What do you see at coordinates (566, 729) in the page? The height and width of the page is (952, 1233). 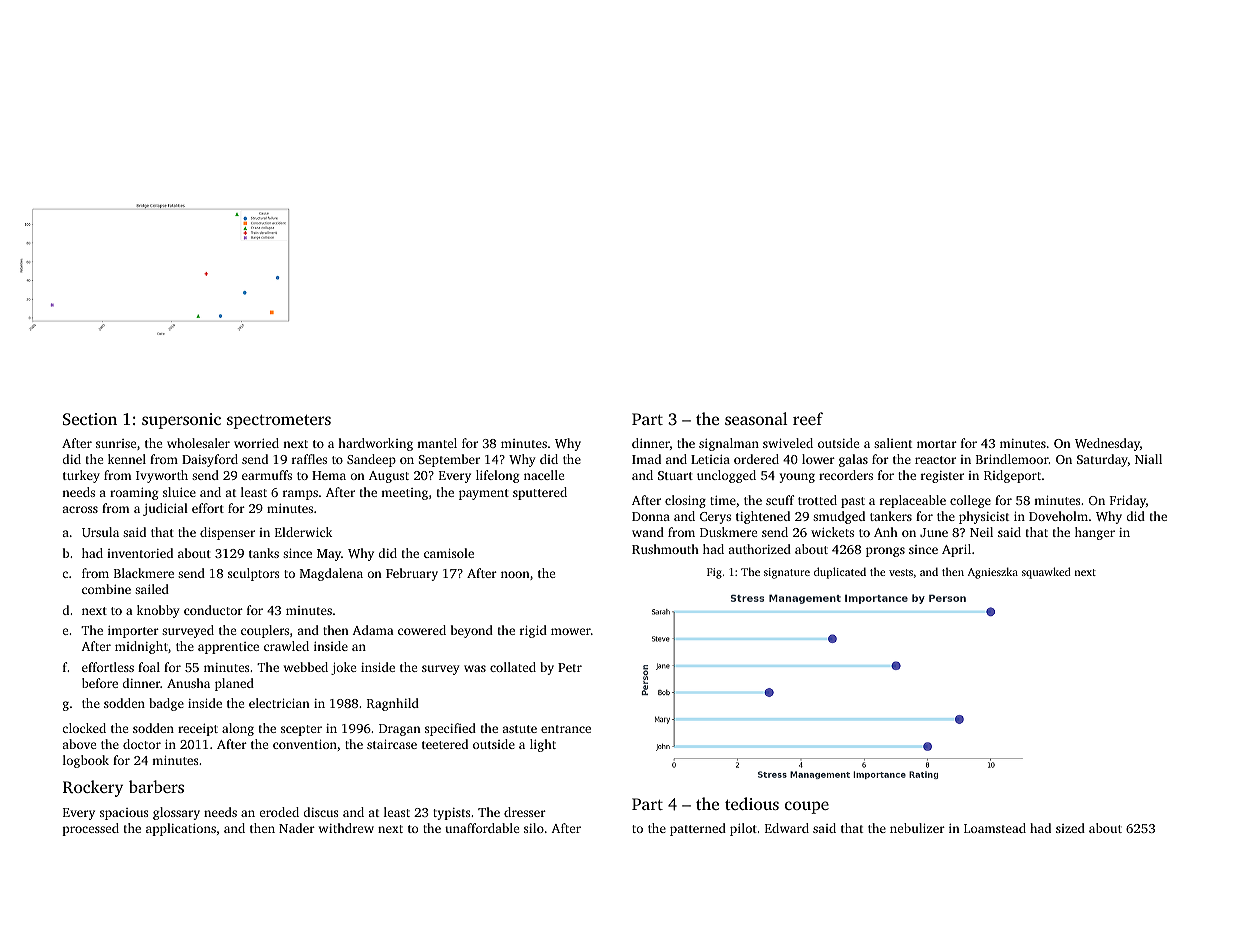 I see `entrance` at bounding box center [566, 729].
